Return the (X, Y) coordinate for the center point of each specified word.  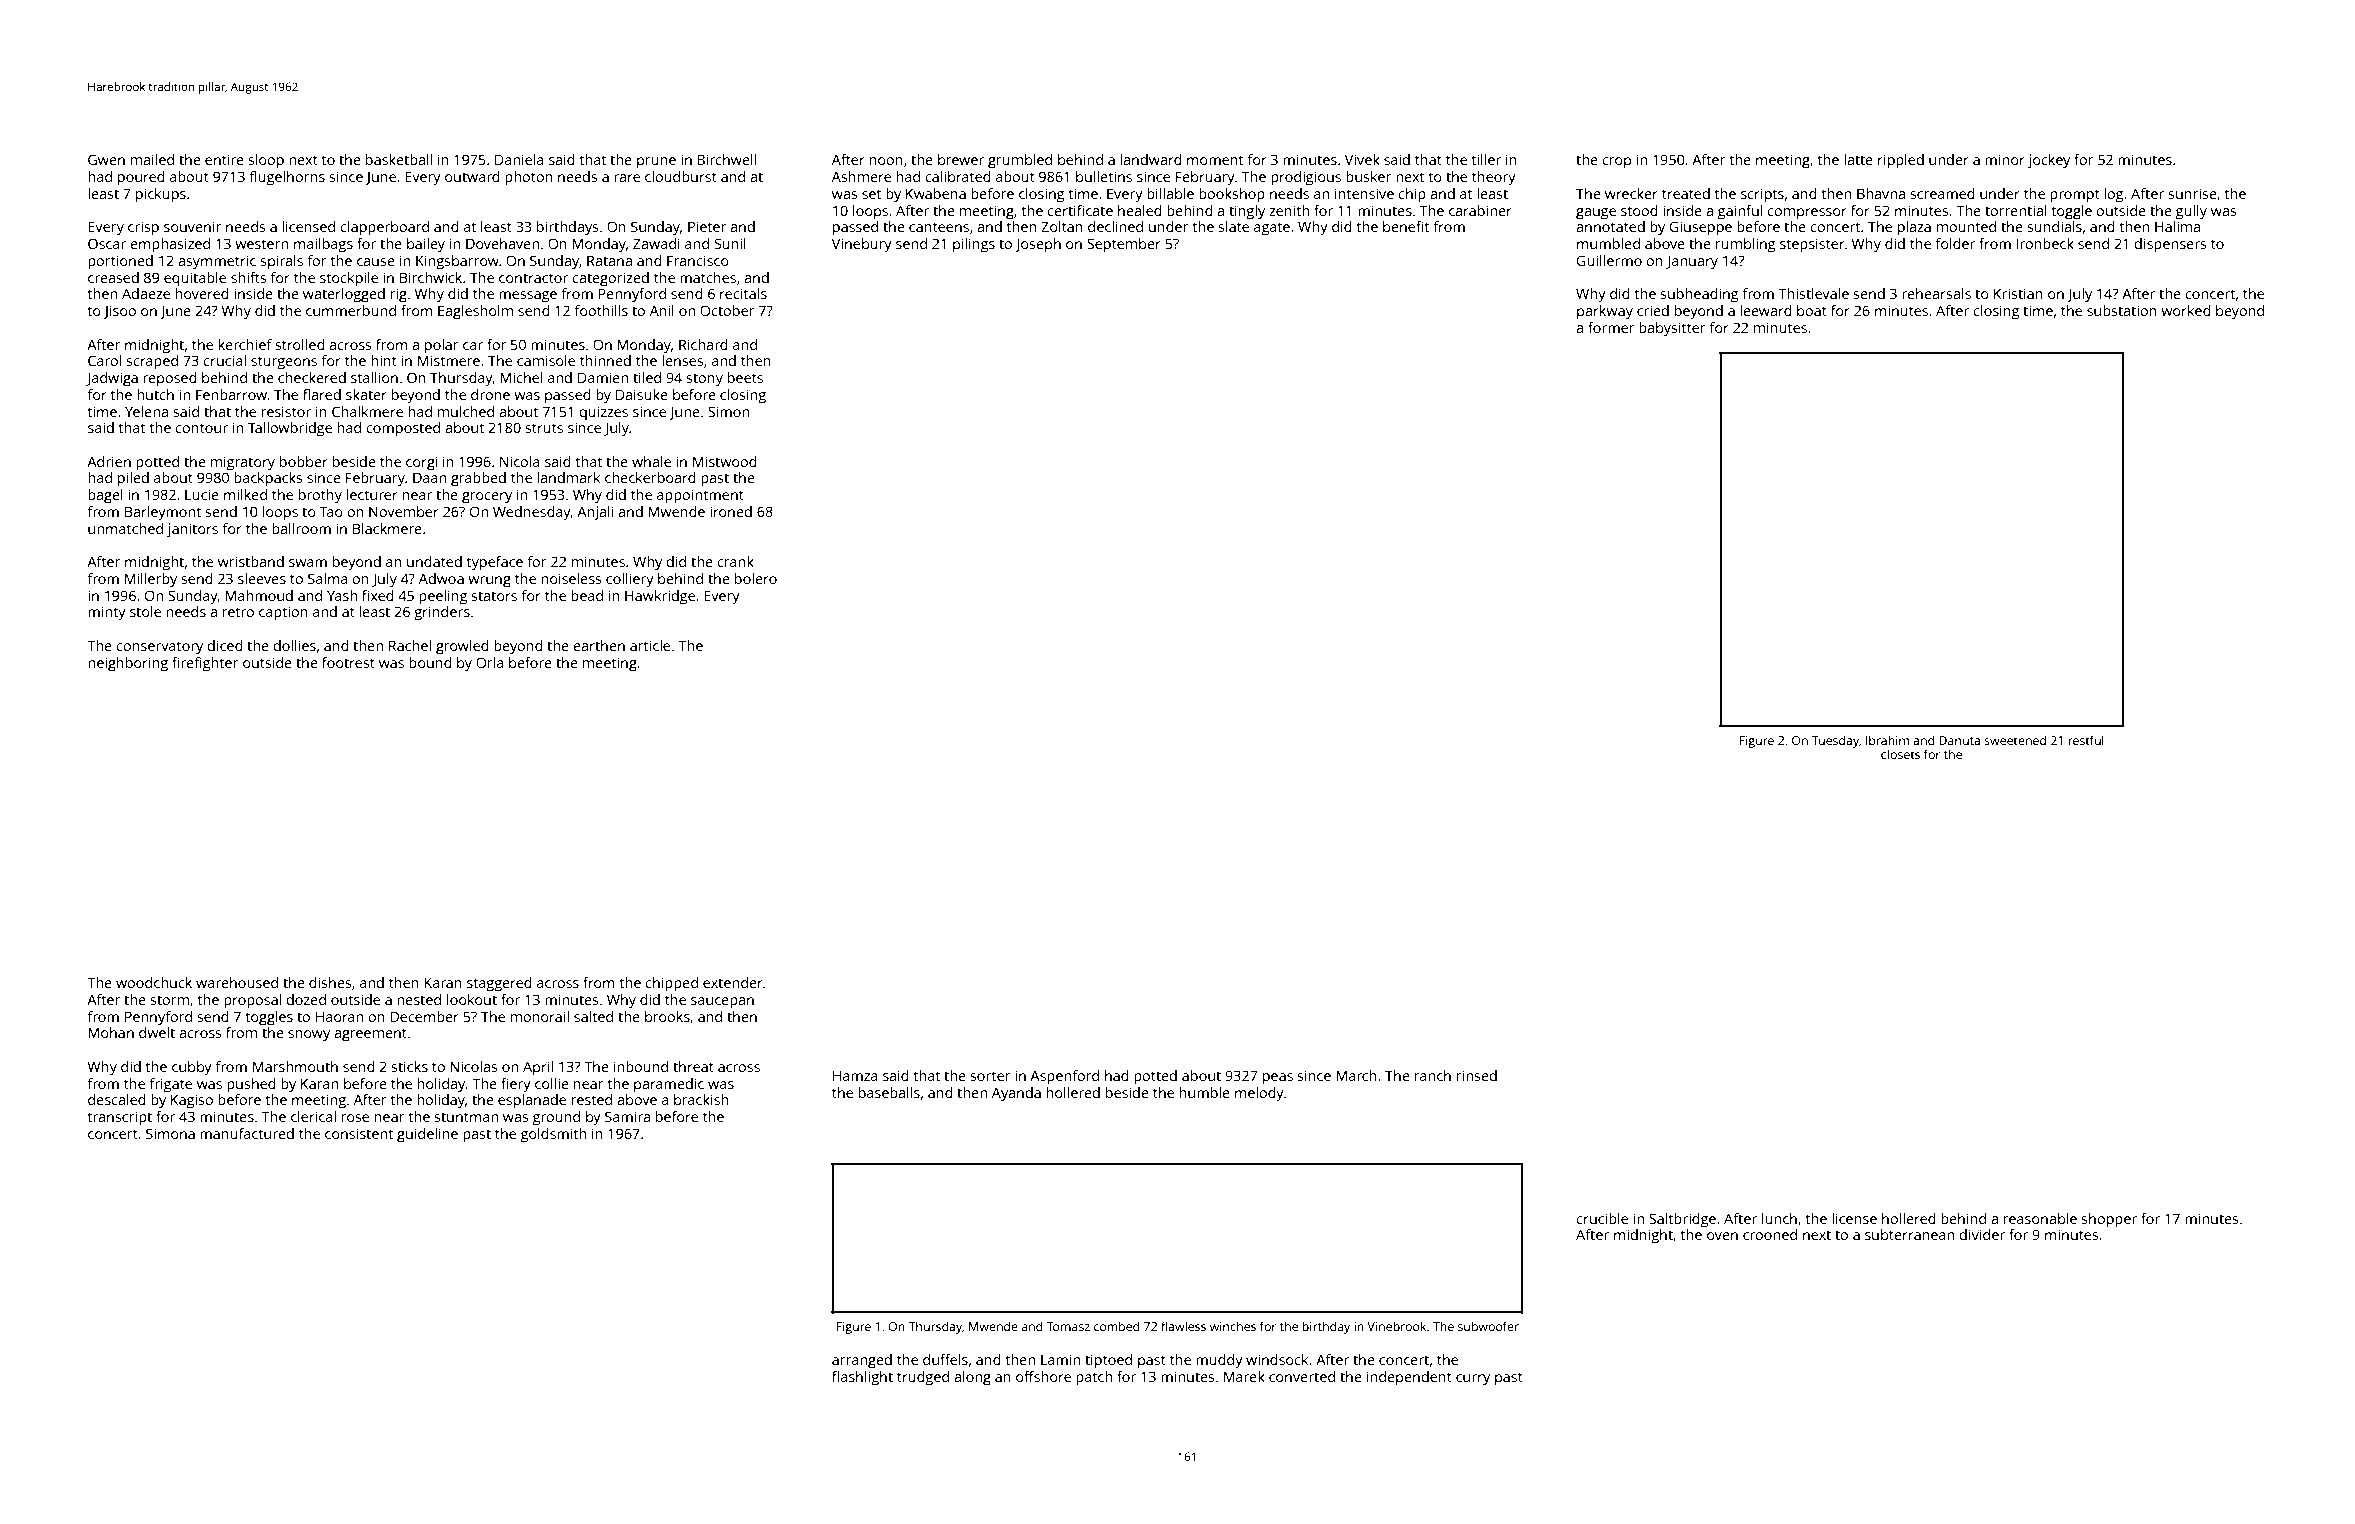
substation (2122, 310)
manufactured (247, 1133)
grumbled (1020, 161)
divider (1982, 1234)
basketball (399, 159)
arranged (862, 1361)
